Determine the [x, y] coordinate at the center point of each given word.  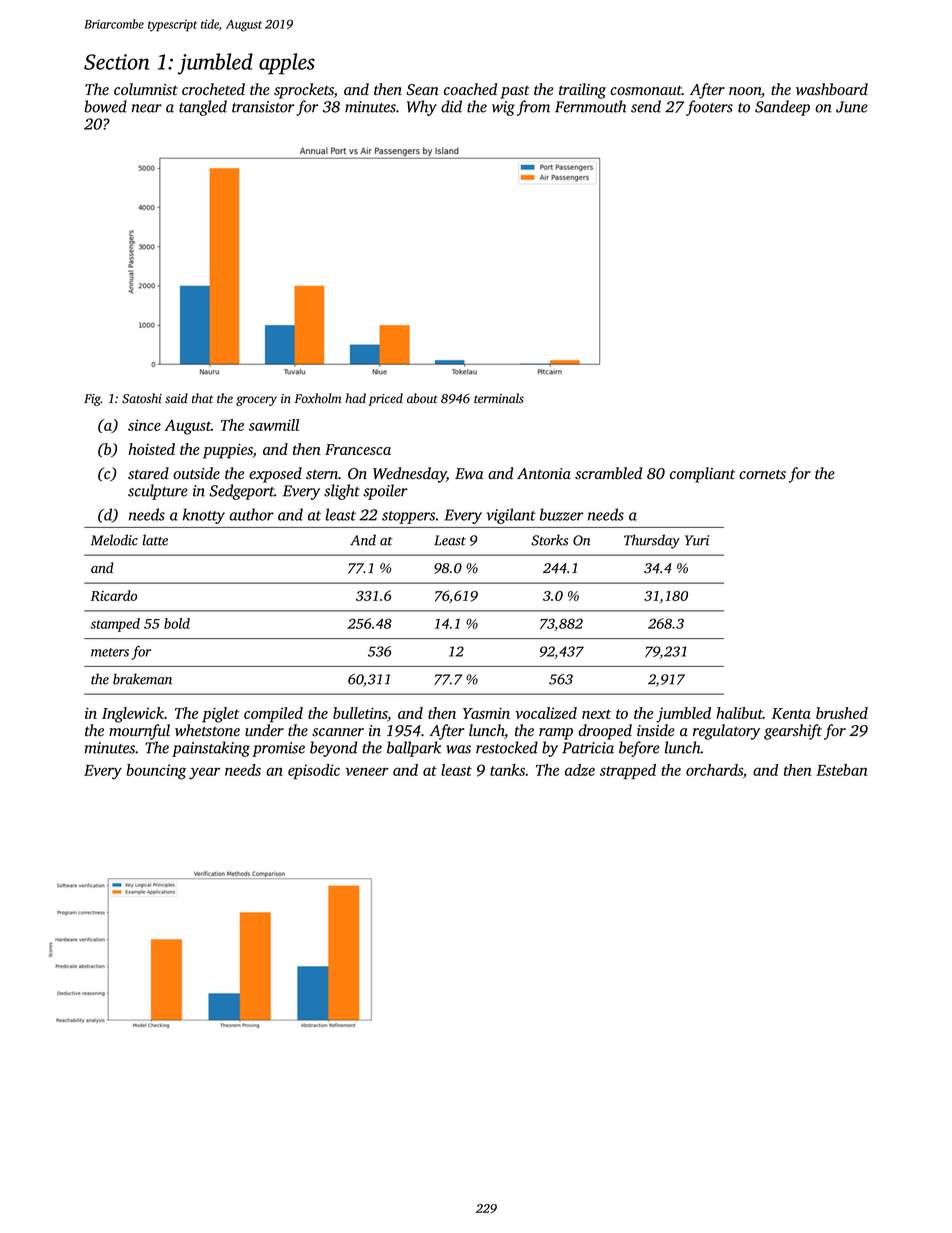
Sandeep [782, 108]
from [533, 108]
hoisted [152, 449]
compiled [273, 715]
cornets [762, 475]
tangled [203, 108]
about [422, 398]
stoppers [408, 517]
